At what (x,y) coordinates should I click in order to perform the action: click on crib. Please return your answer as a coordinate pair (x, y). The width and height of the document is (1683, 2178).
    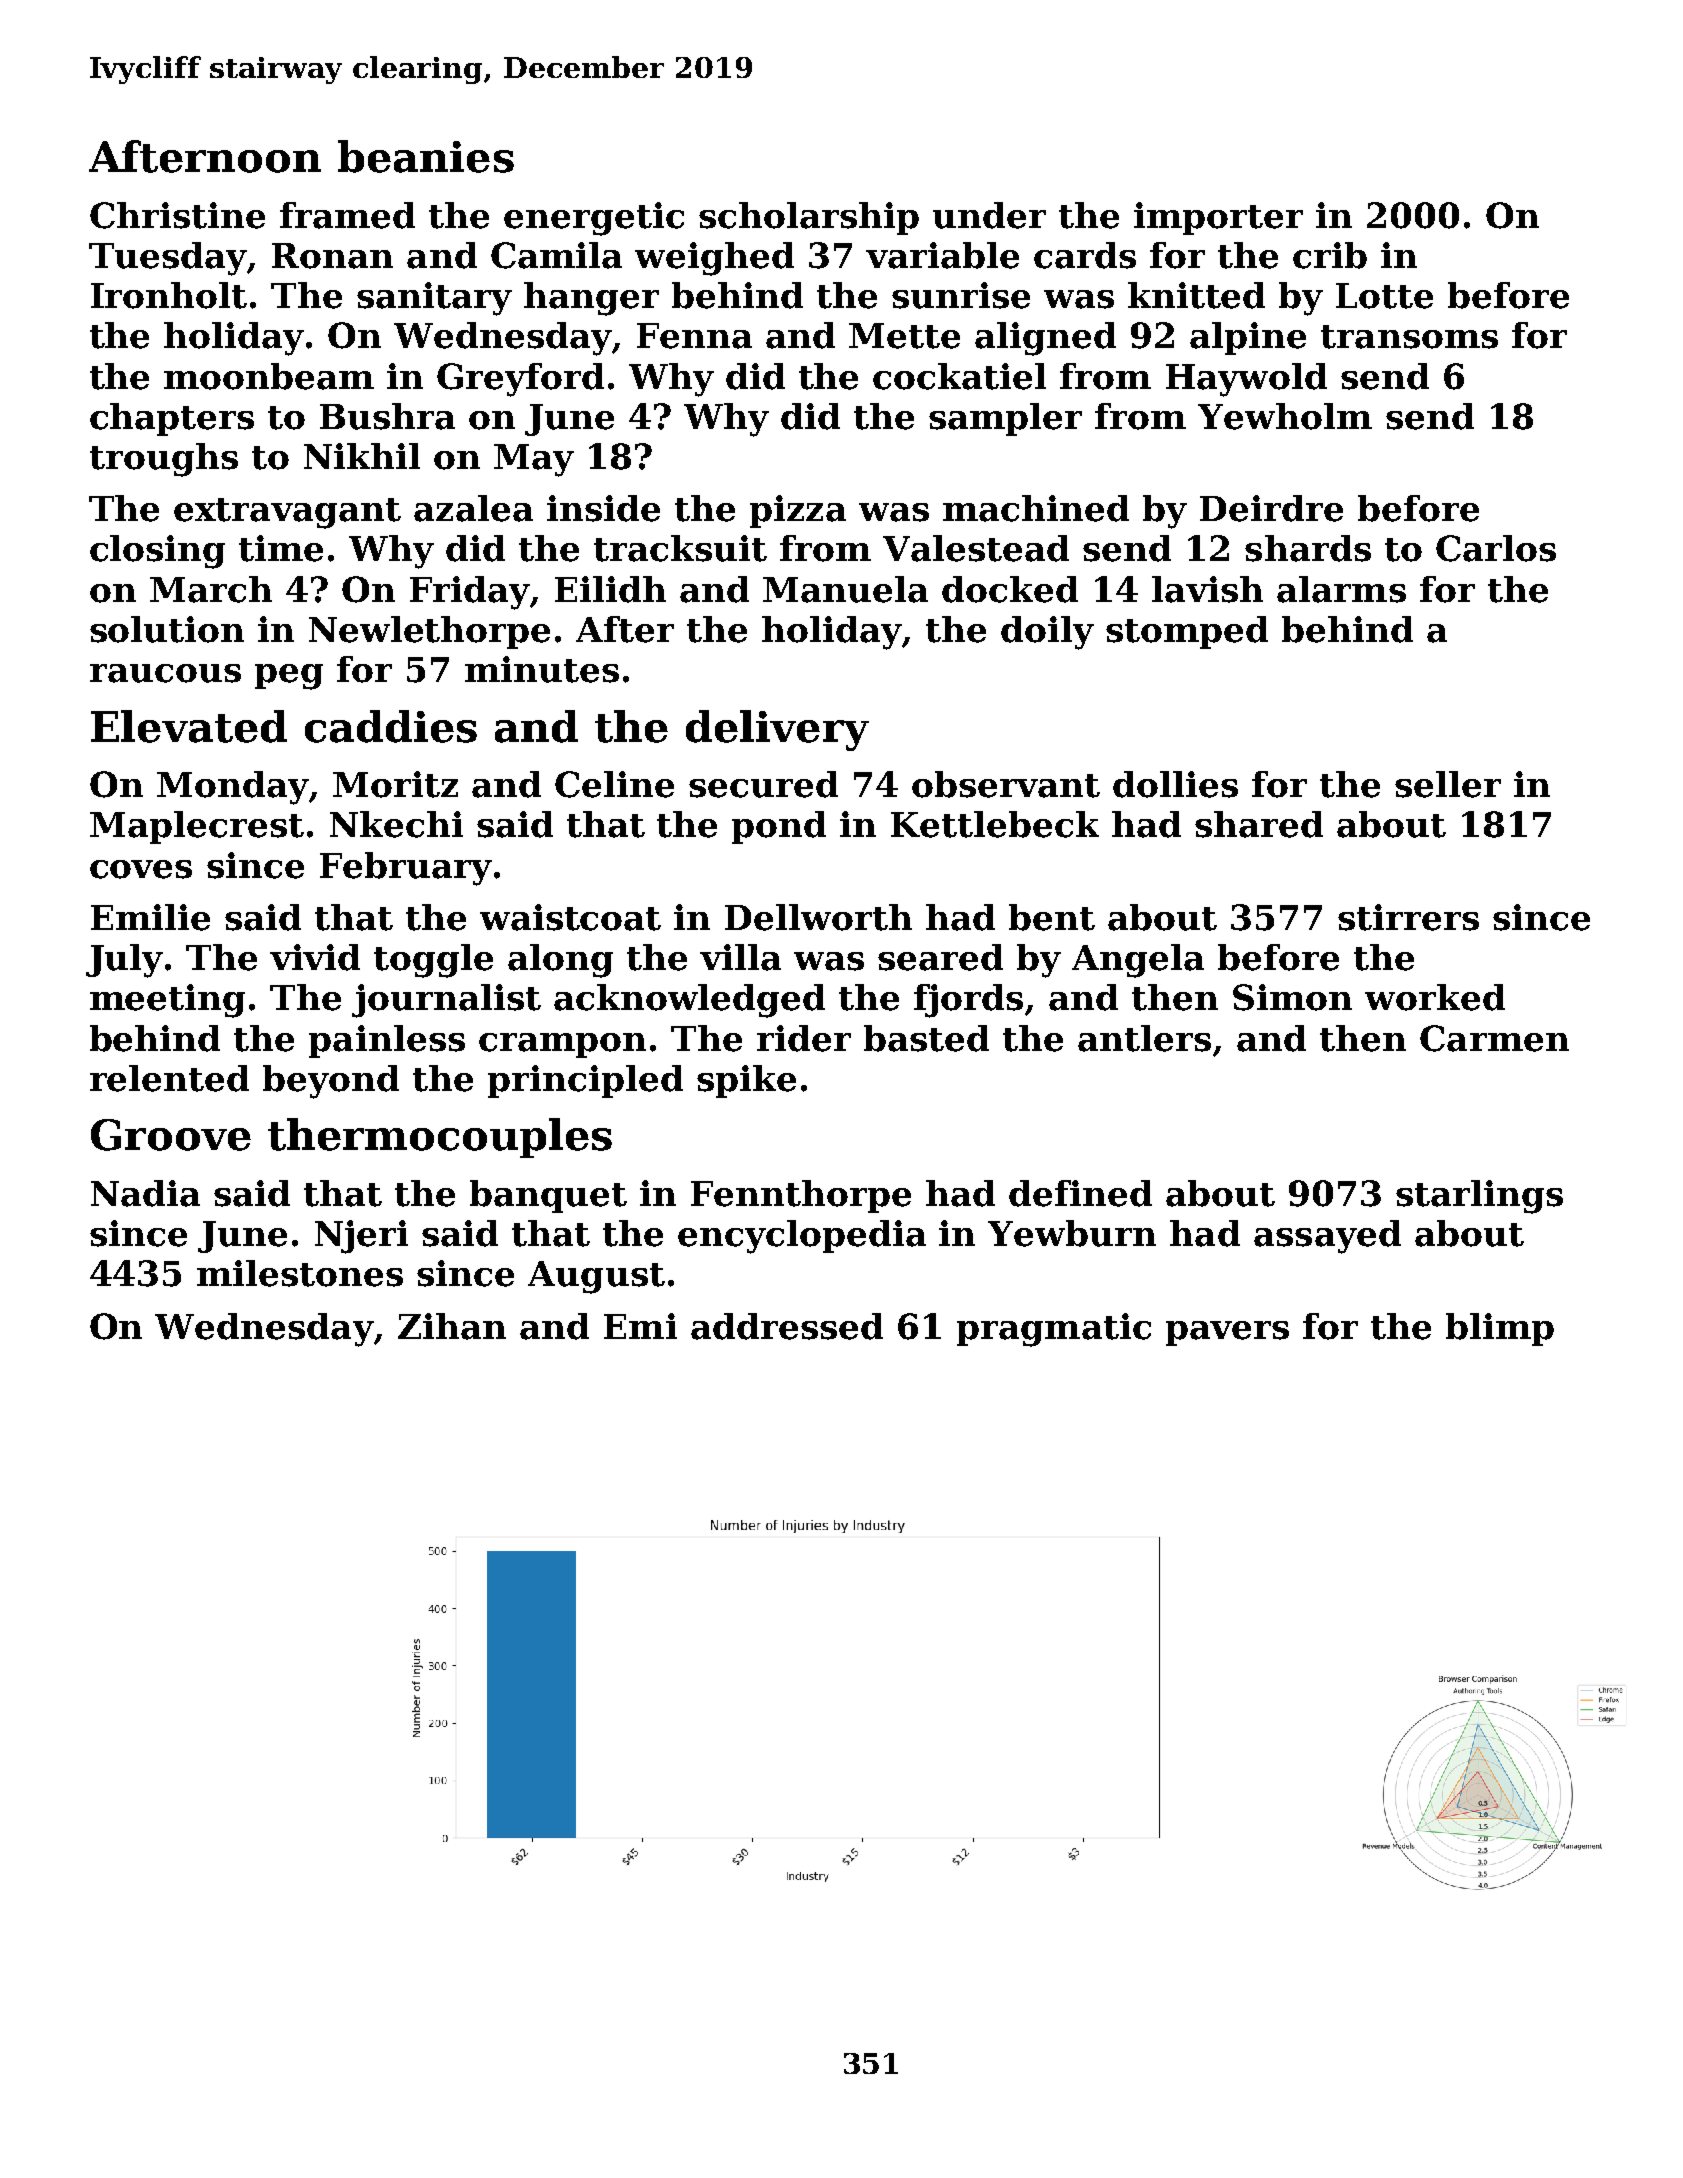
    Looking at the image, I should click on (1330, 255).
